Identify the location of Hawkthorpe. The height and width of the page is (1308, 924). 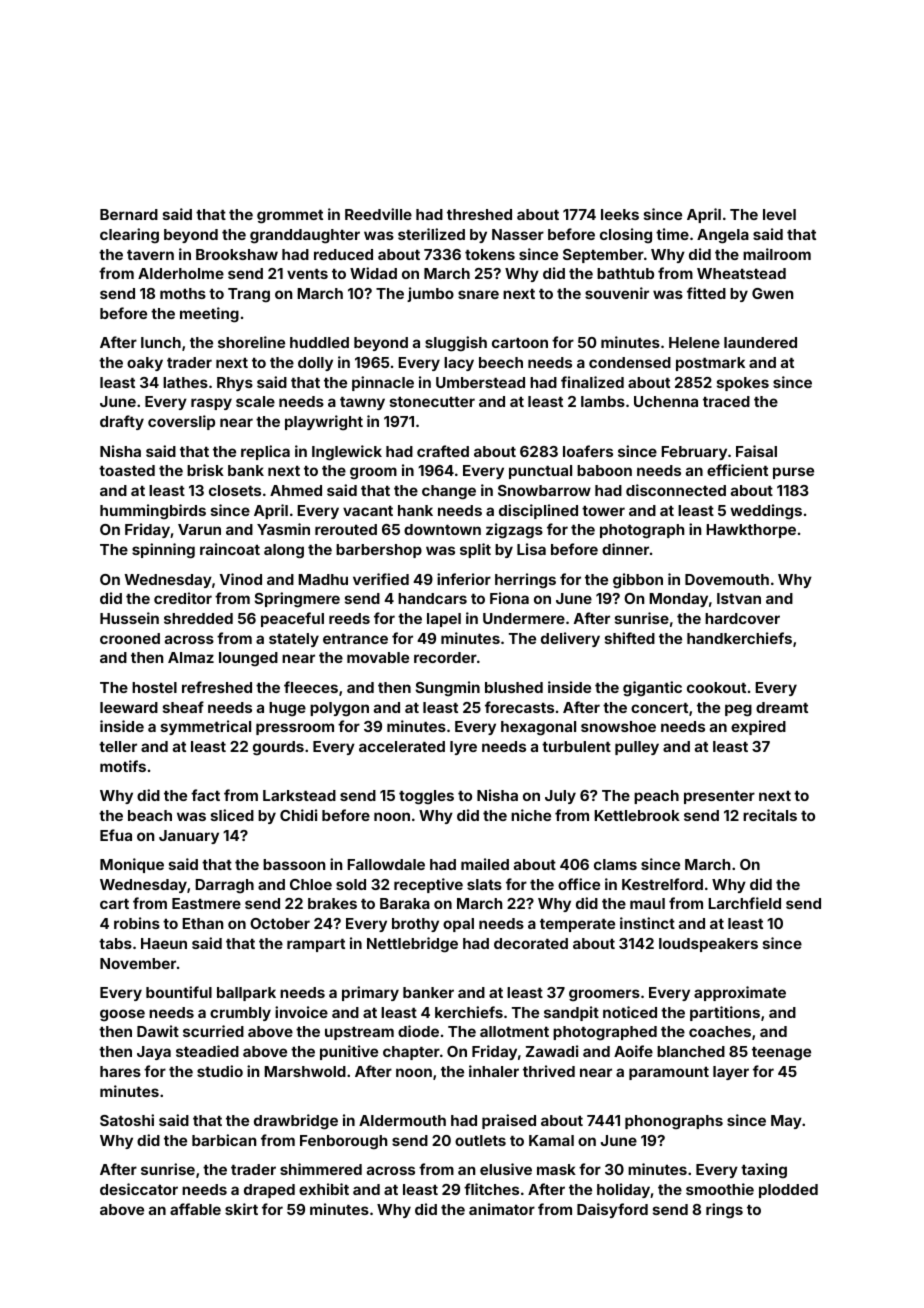
(751, 531).
